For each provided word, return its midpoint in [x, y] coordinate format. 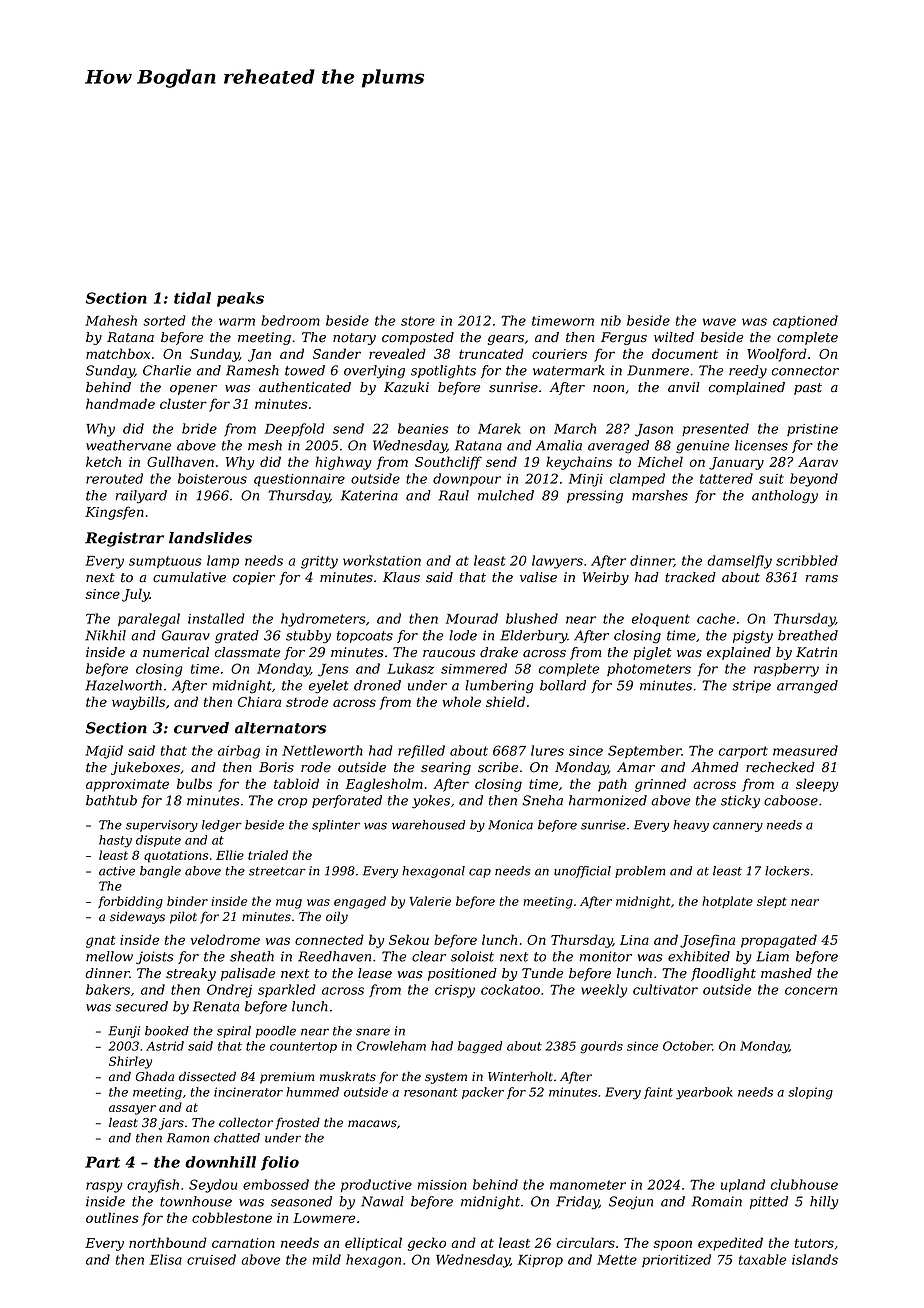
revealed [397, 353]
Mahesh [111, 320]
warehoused [428, 825]
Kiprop [540, 1261]
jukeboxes [145, 768]
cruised [211, 1259]
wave [719, 322]
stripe [751, 686]
